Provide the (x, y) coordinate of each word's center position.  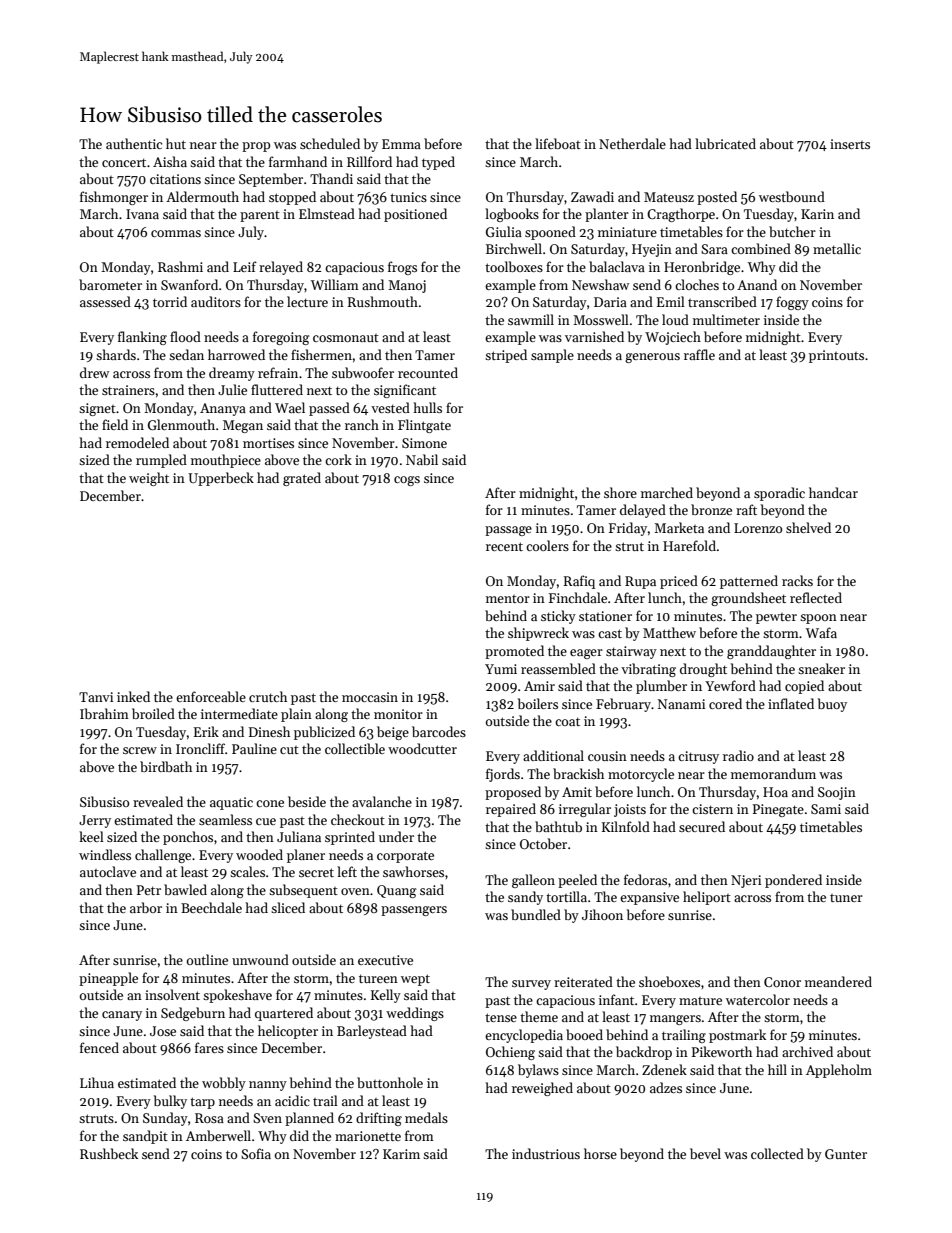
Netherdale (632, 143)
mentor (508, 599)
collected (777, 1153)
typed (438, 163)
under (396, 836)
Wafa (821, 632)
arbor (146, 907)
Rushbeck (109, 1153)
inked (133, 696)
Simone (424, 443)
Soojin (837, 793)
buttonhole (390, 1082)
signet (97, 409)
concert (124, 162)
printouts (836, 356)
